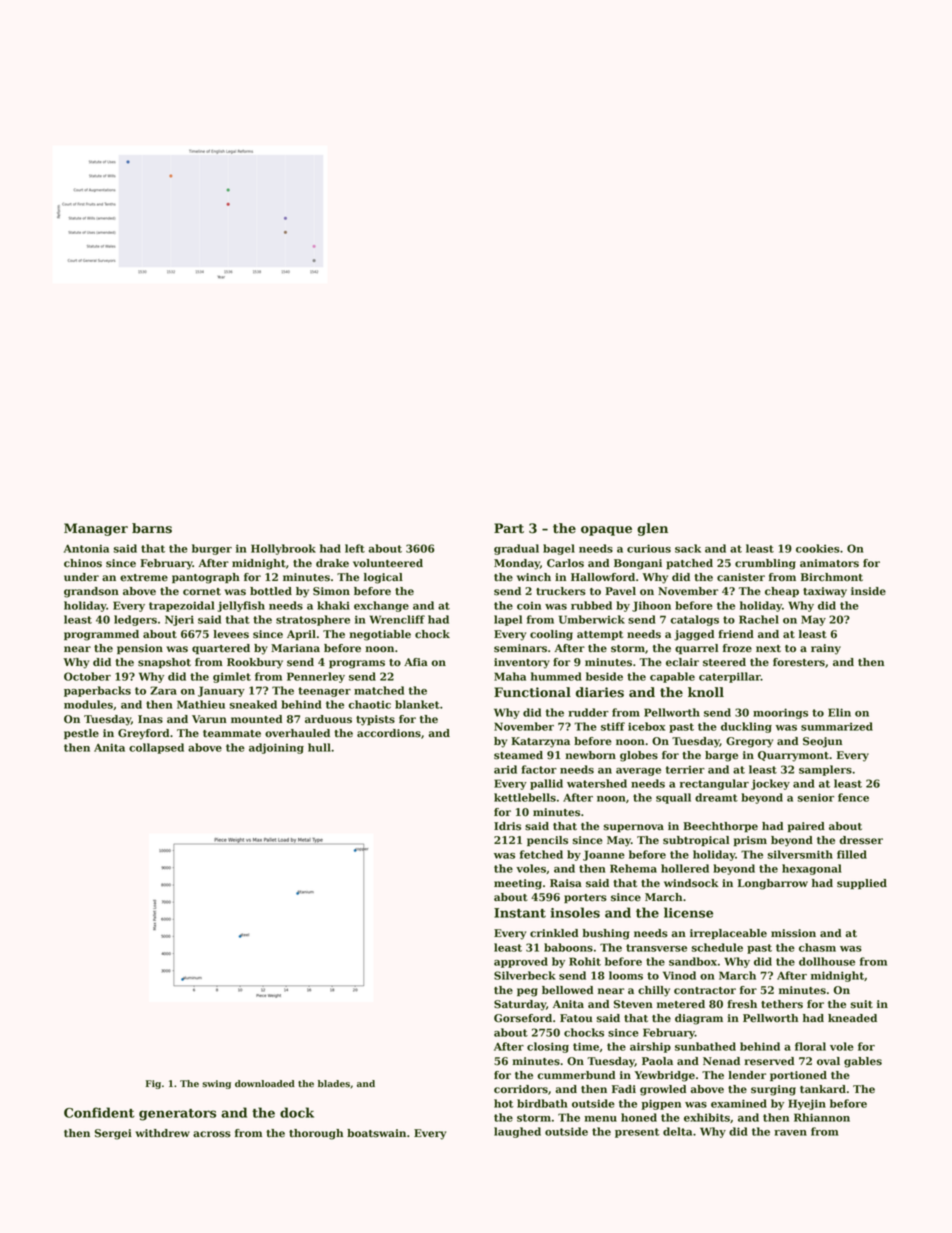 This document has height=1233, width=952. I want to click on programmed, so click(101, 635).
